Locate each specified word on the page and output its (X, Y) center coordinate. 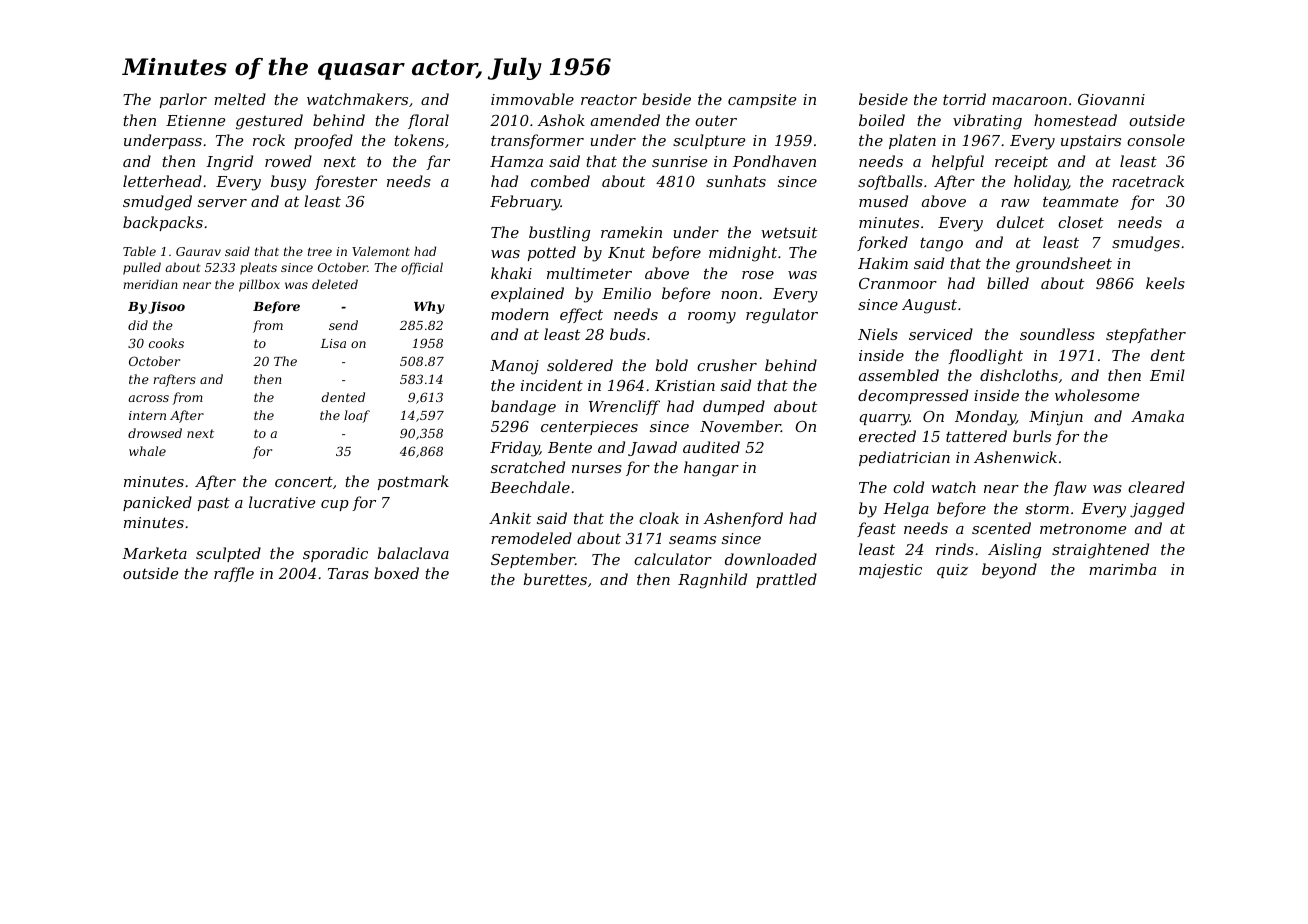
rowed (288, 161)
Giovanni (1111, 99)
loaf (357, 416)
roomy (712, 318)
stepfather (1146, 335)
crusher (727, 365)
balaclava (413, 553)
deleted (335, 284)
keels (1165, 283)
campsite (762, 101)
